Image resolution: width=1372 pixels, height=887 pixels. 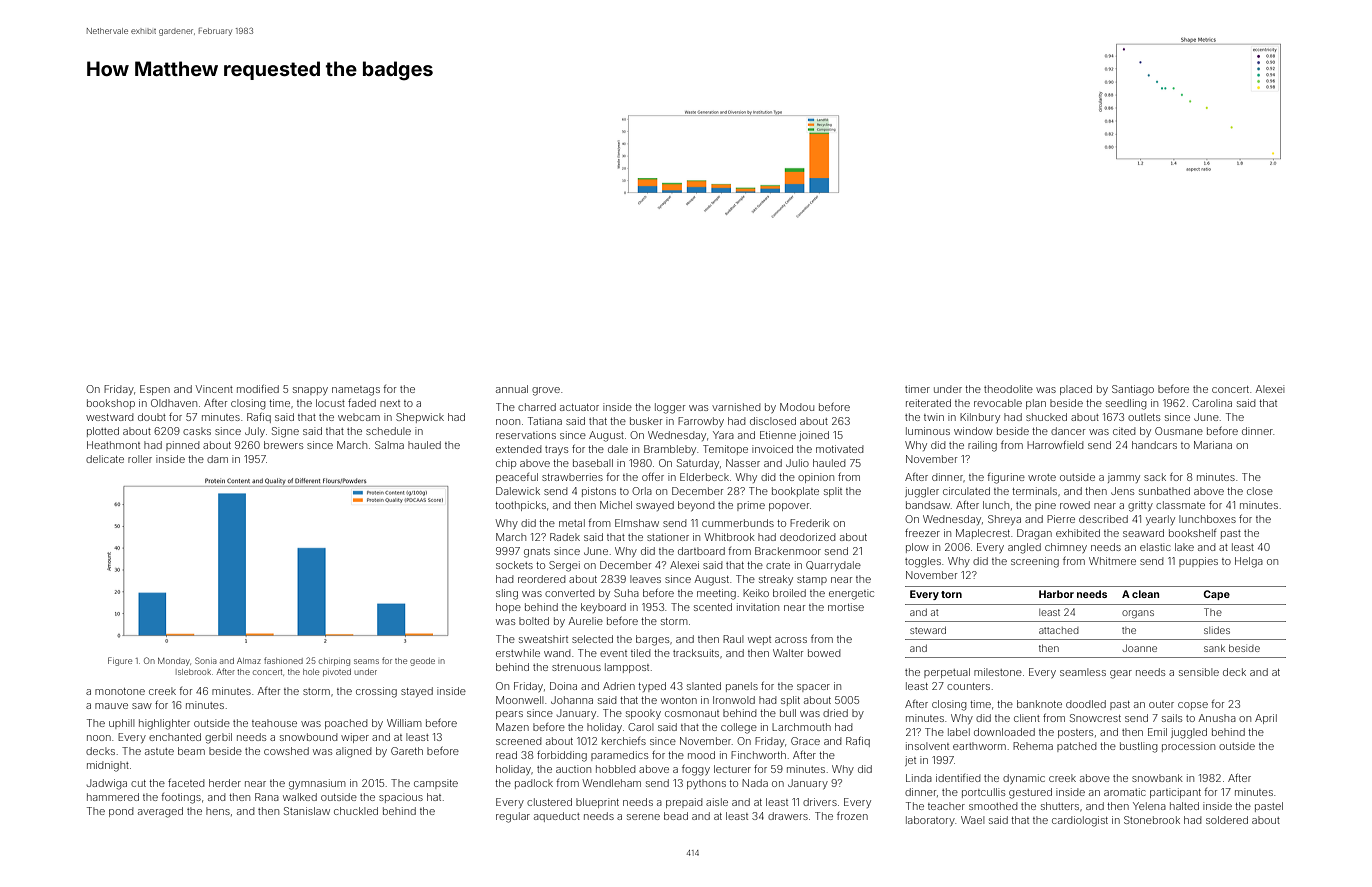 What do you see at coordinates (109, 417) in the screenshot?
I see `westward` at bounding box center [109, 417].
